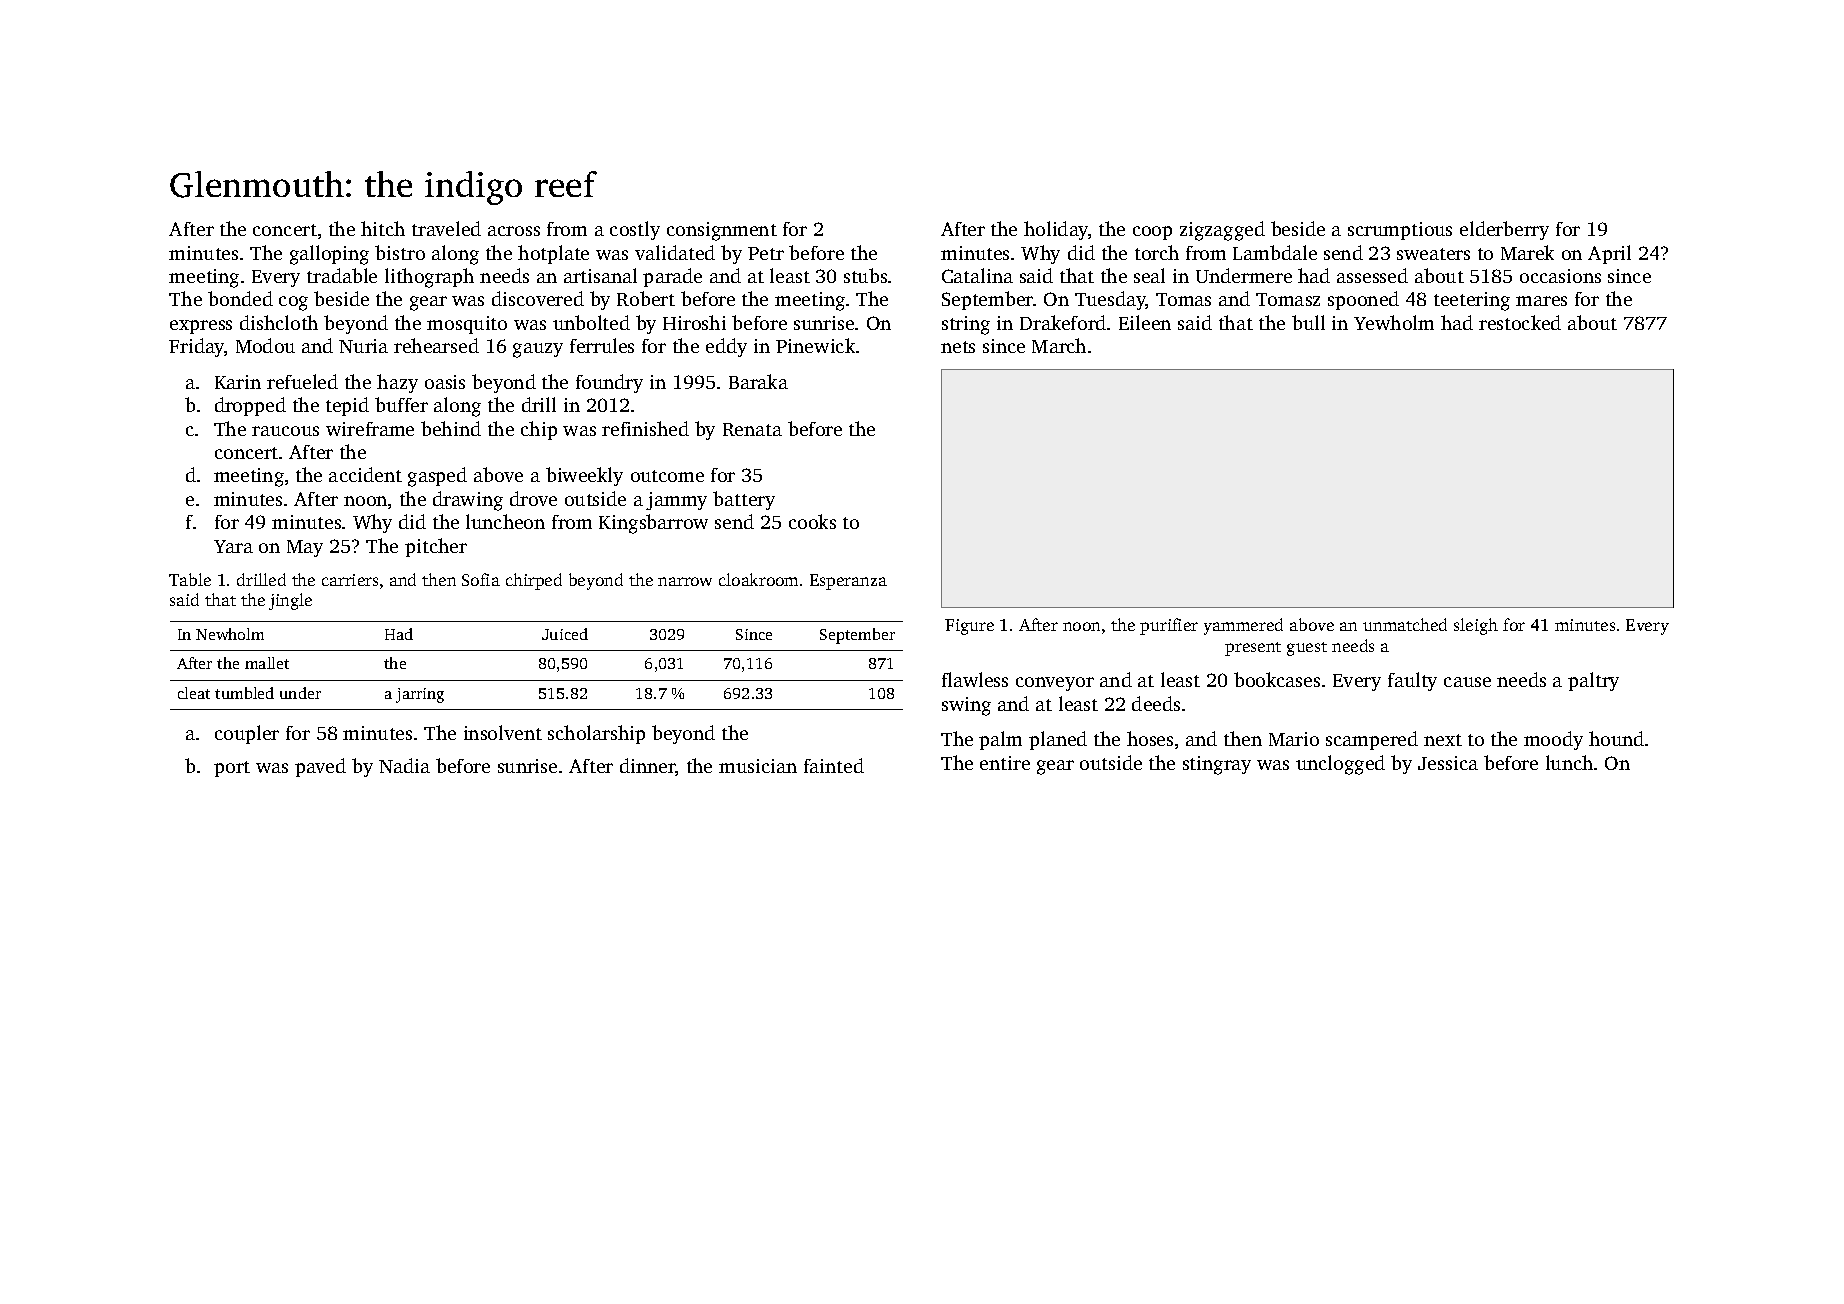 The image size is (1844, 1304). What do you see at coordinates (1405, 624) in the image?
I see `unmatched` at bounding box center [1405, 624].
